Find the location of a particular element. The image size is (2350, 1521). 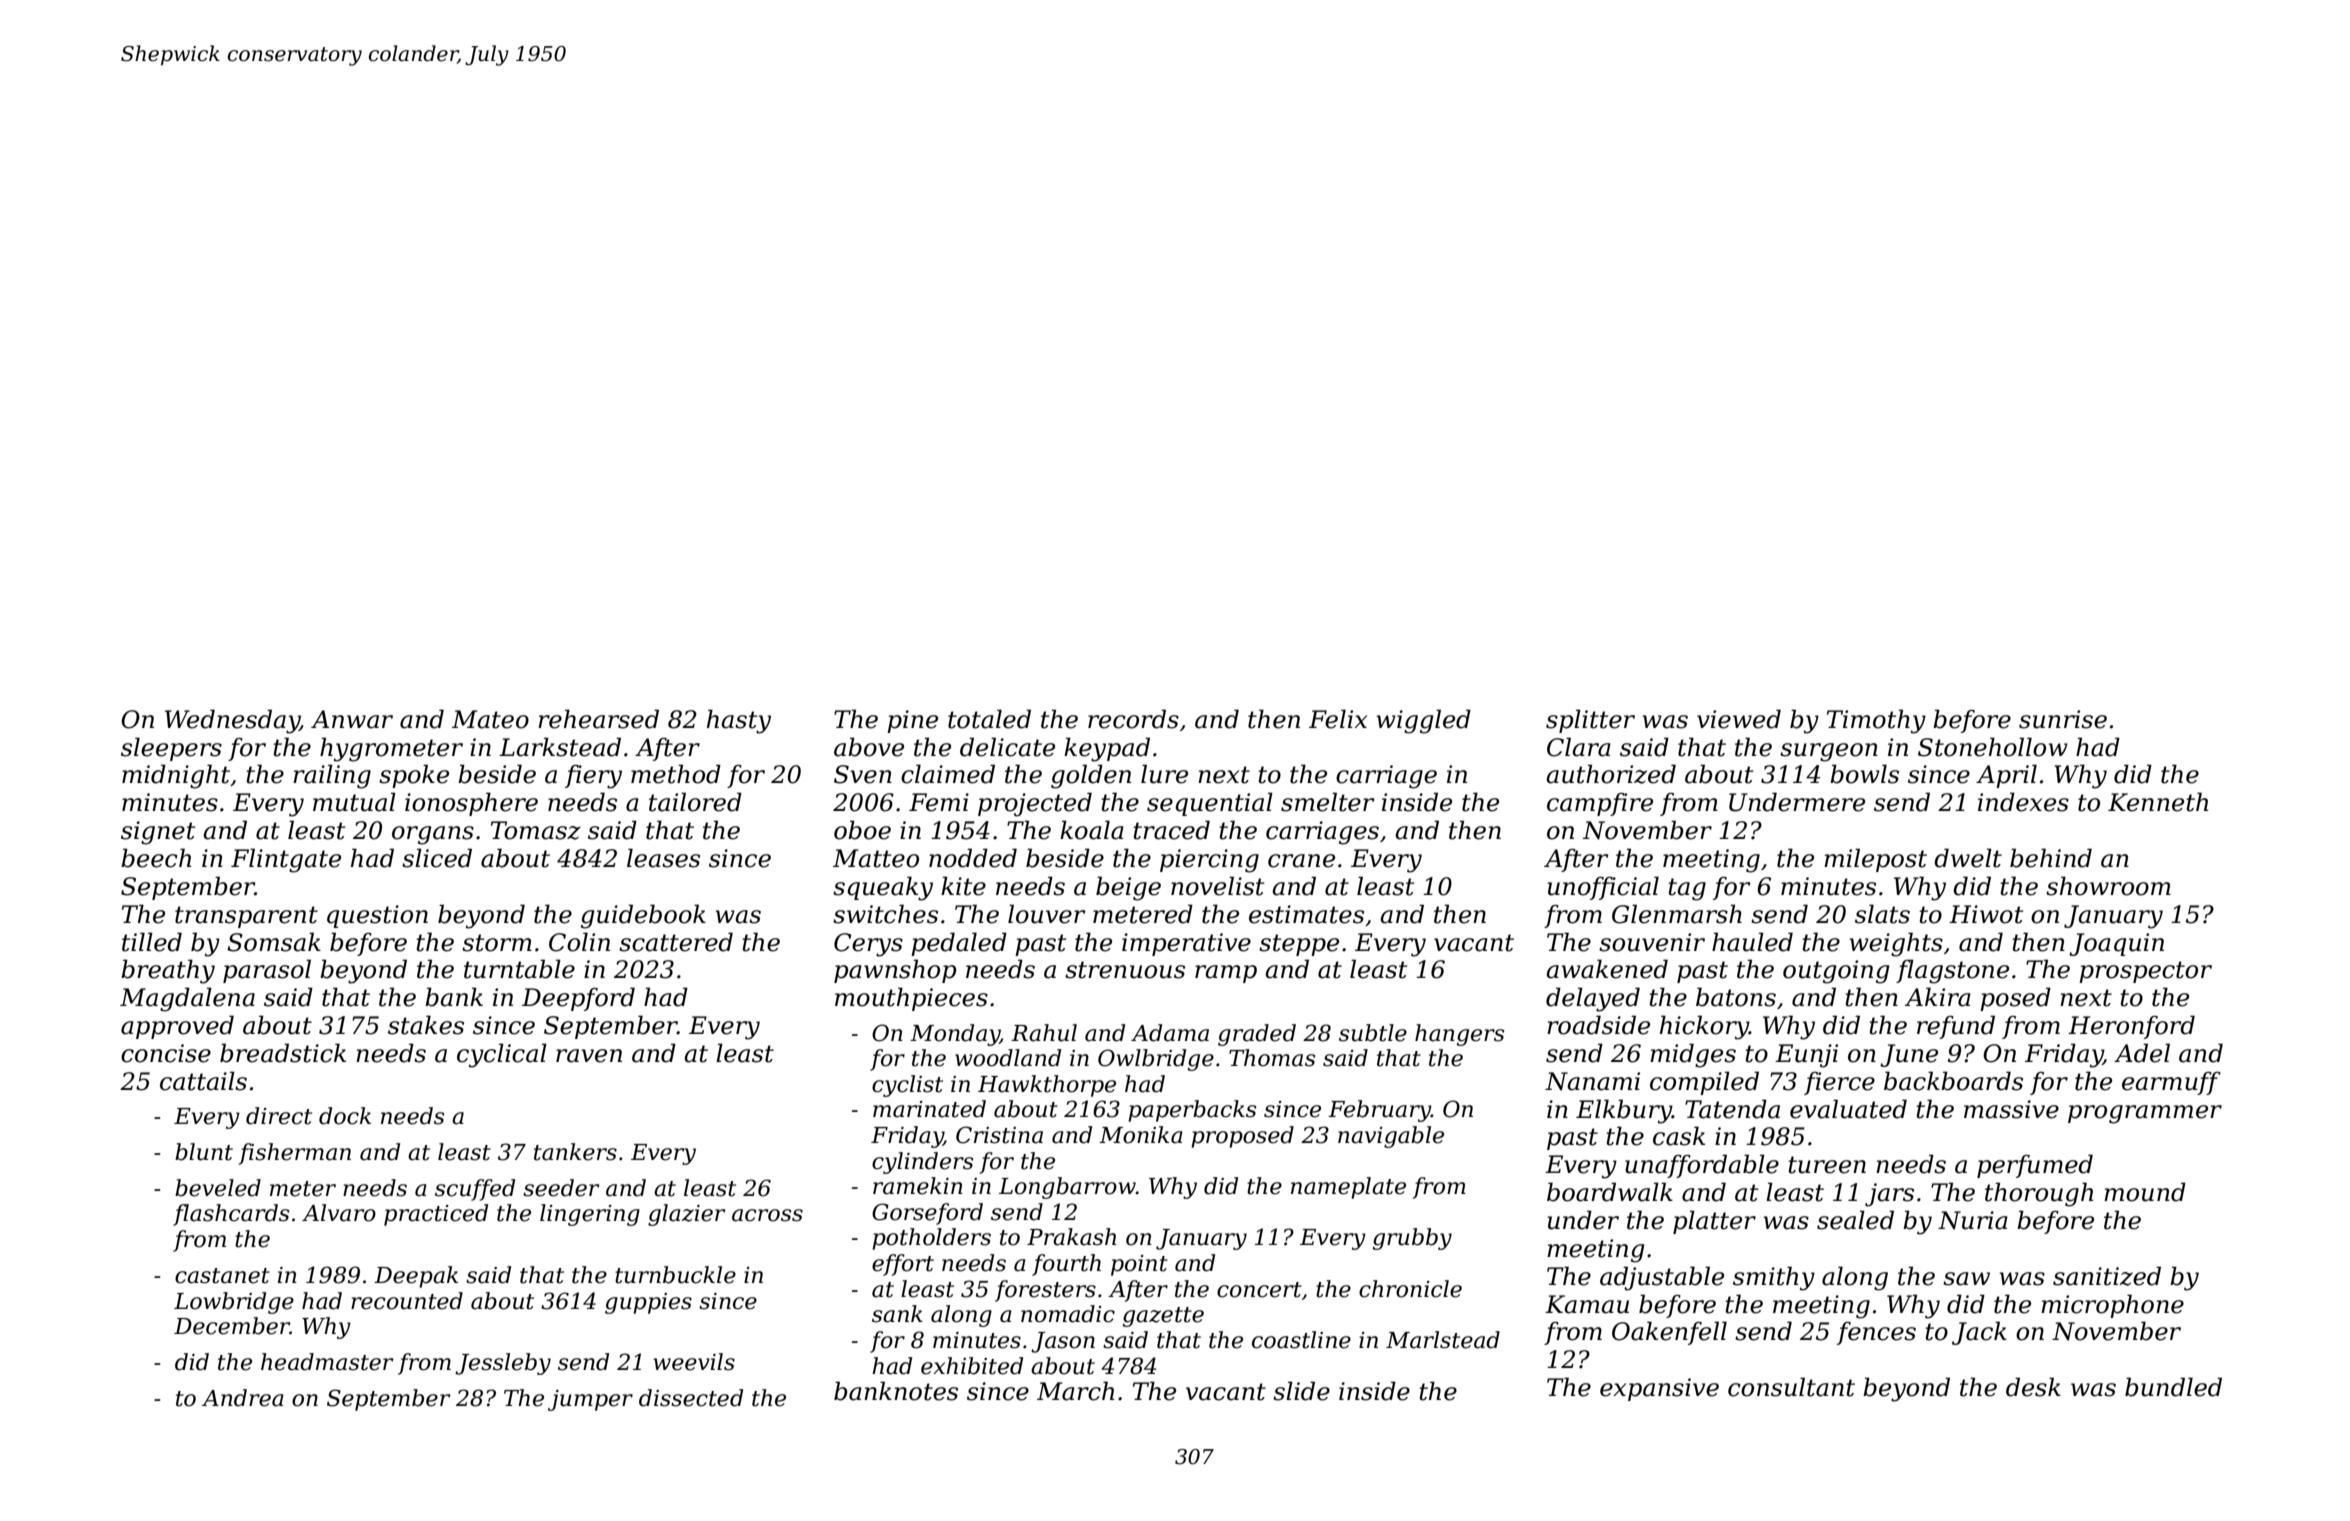

method is located at coordinates (676, 774).
